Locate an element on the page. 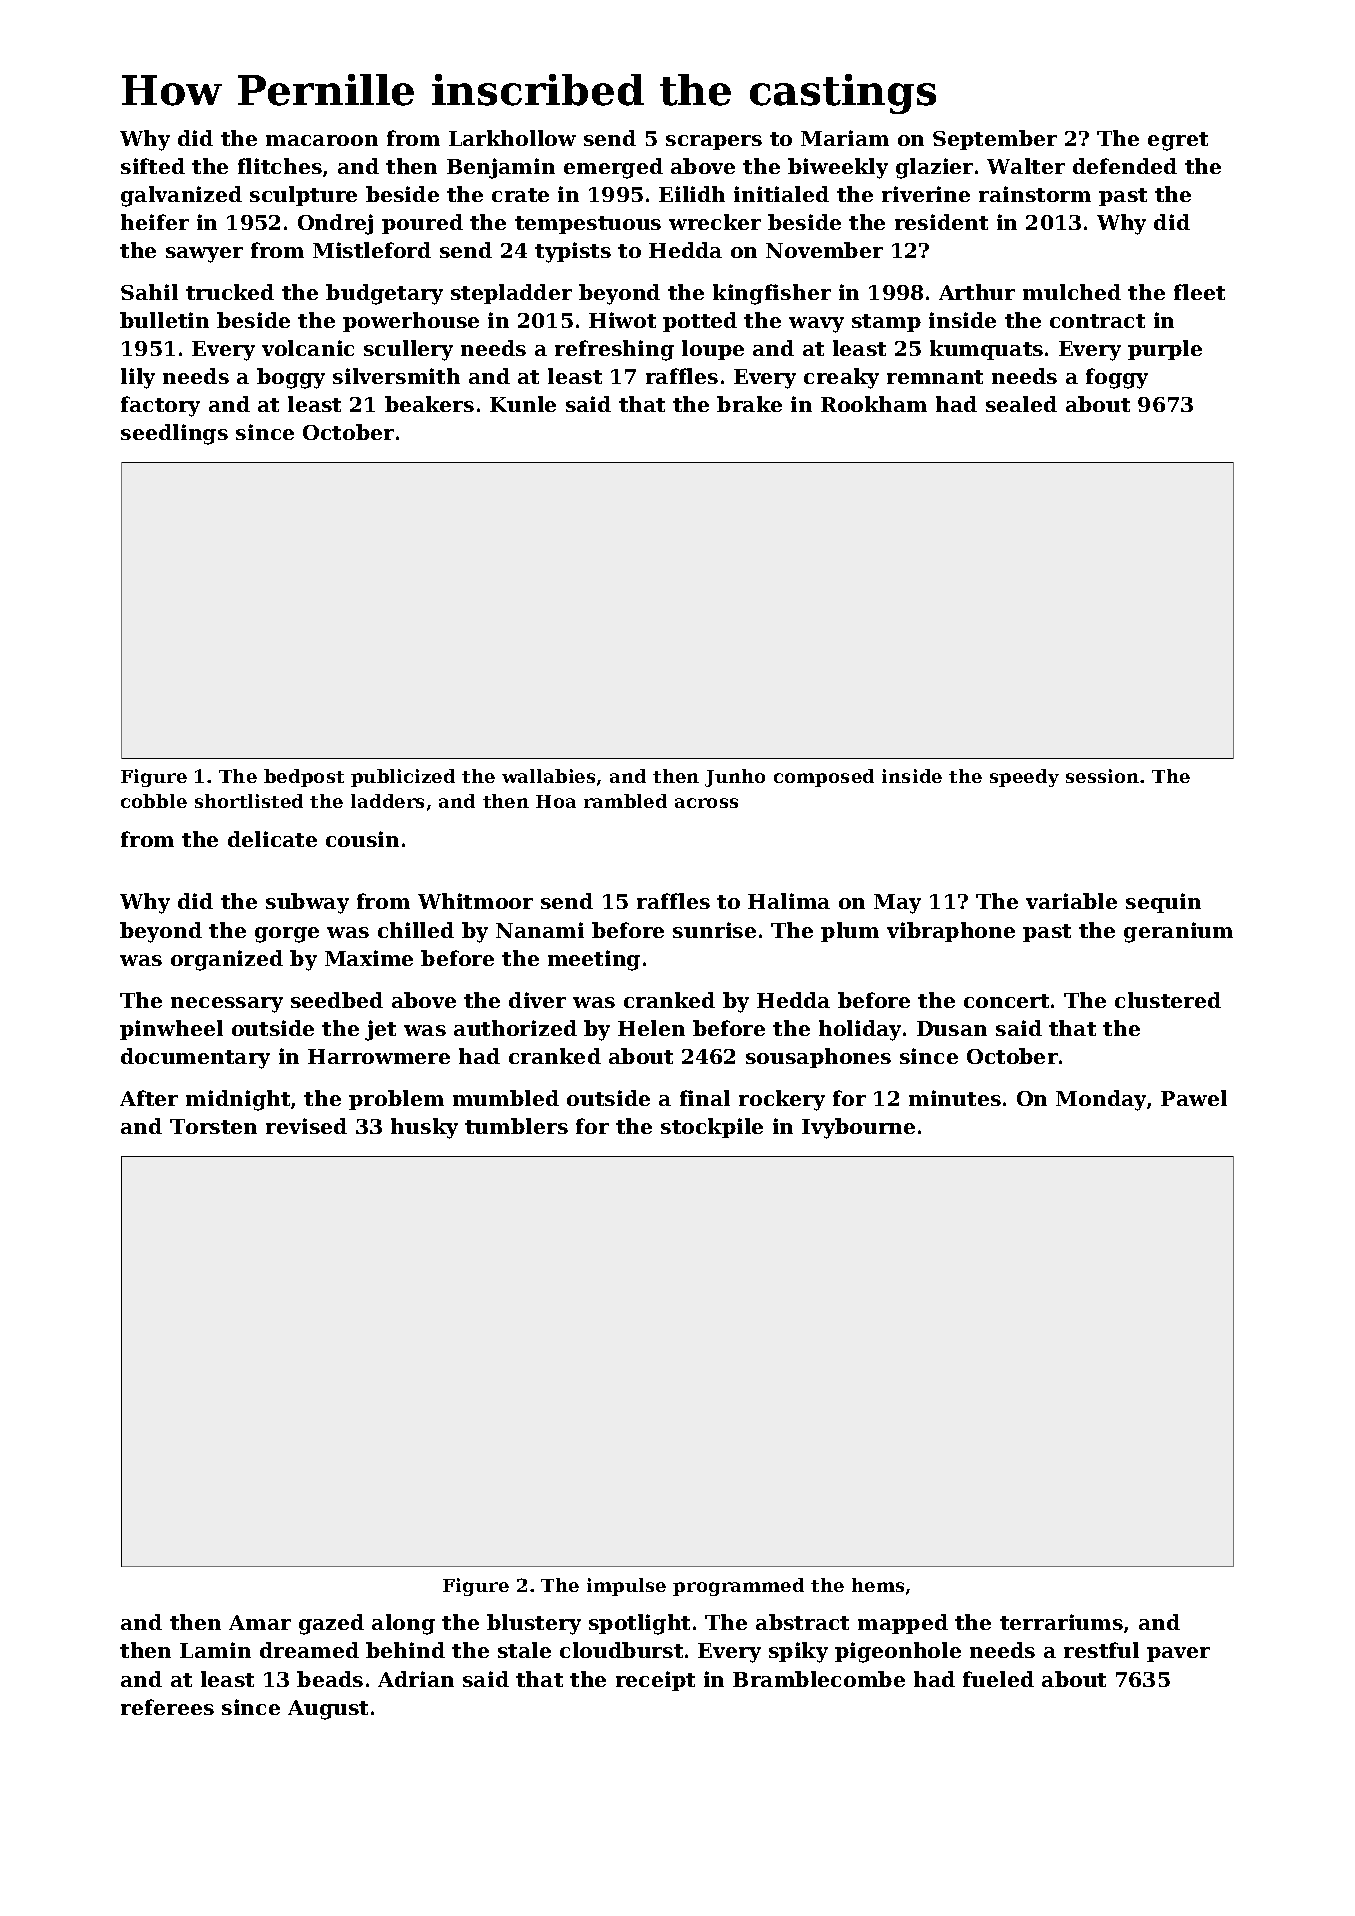 Image resolution: width=1355 pixels, height=1916 pixels. foggy is located at coordinates (1117, 378).
